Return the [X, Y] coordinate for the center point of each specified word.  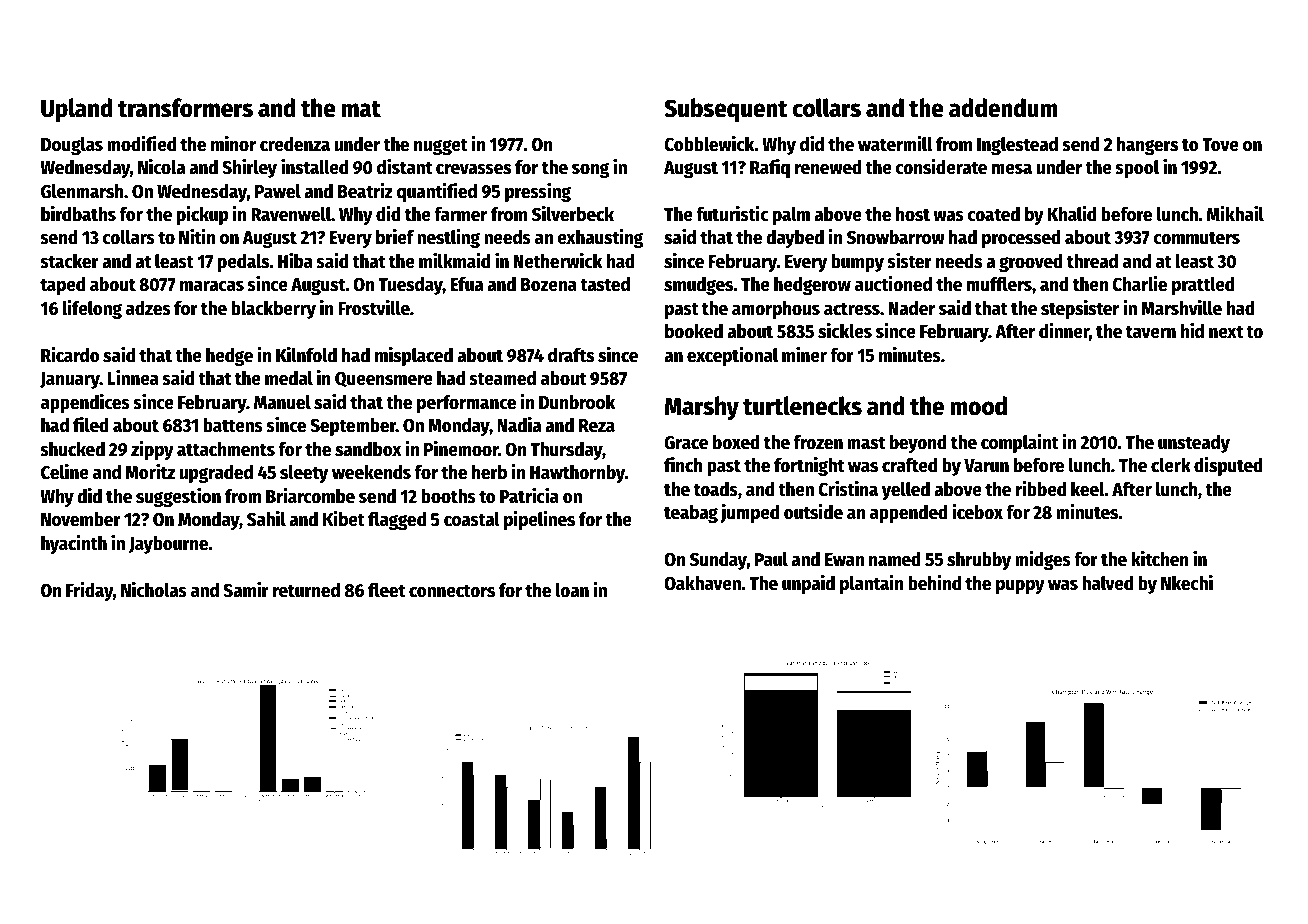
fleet [386, 590]
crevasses [473, 169]
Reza [597, 426]
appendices [85, 403]
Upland [77, 110]
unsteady [1194, 444]
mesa [1012, 169]
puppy [1020, 587]
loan [572, 590]
